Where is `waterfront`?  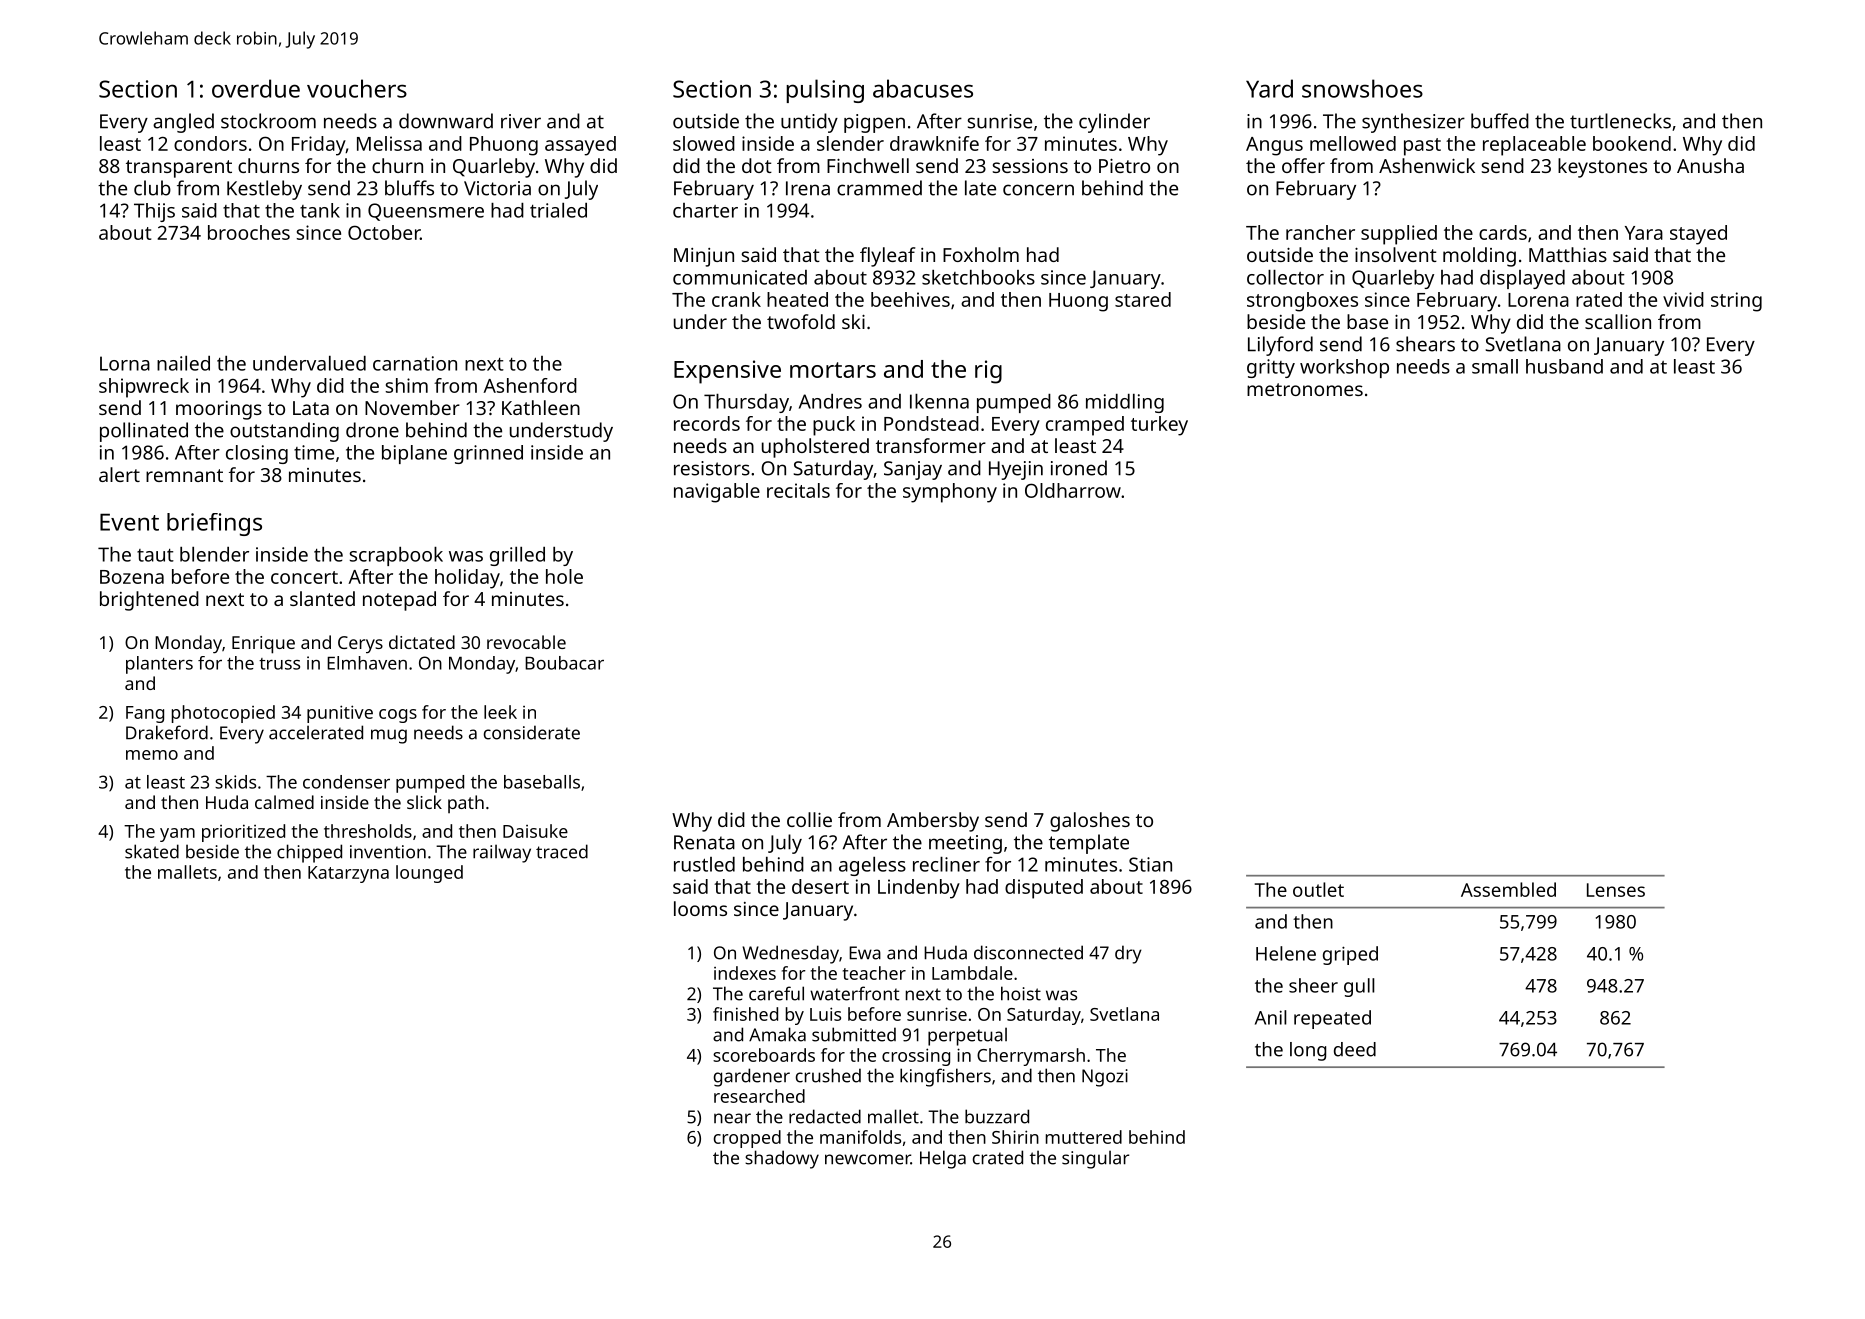
waterfront is located at coordinates (855, 993).
